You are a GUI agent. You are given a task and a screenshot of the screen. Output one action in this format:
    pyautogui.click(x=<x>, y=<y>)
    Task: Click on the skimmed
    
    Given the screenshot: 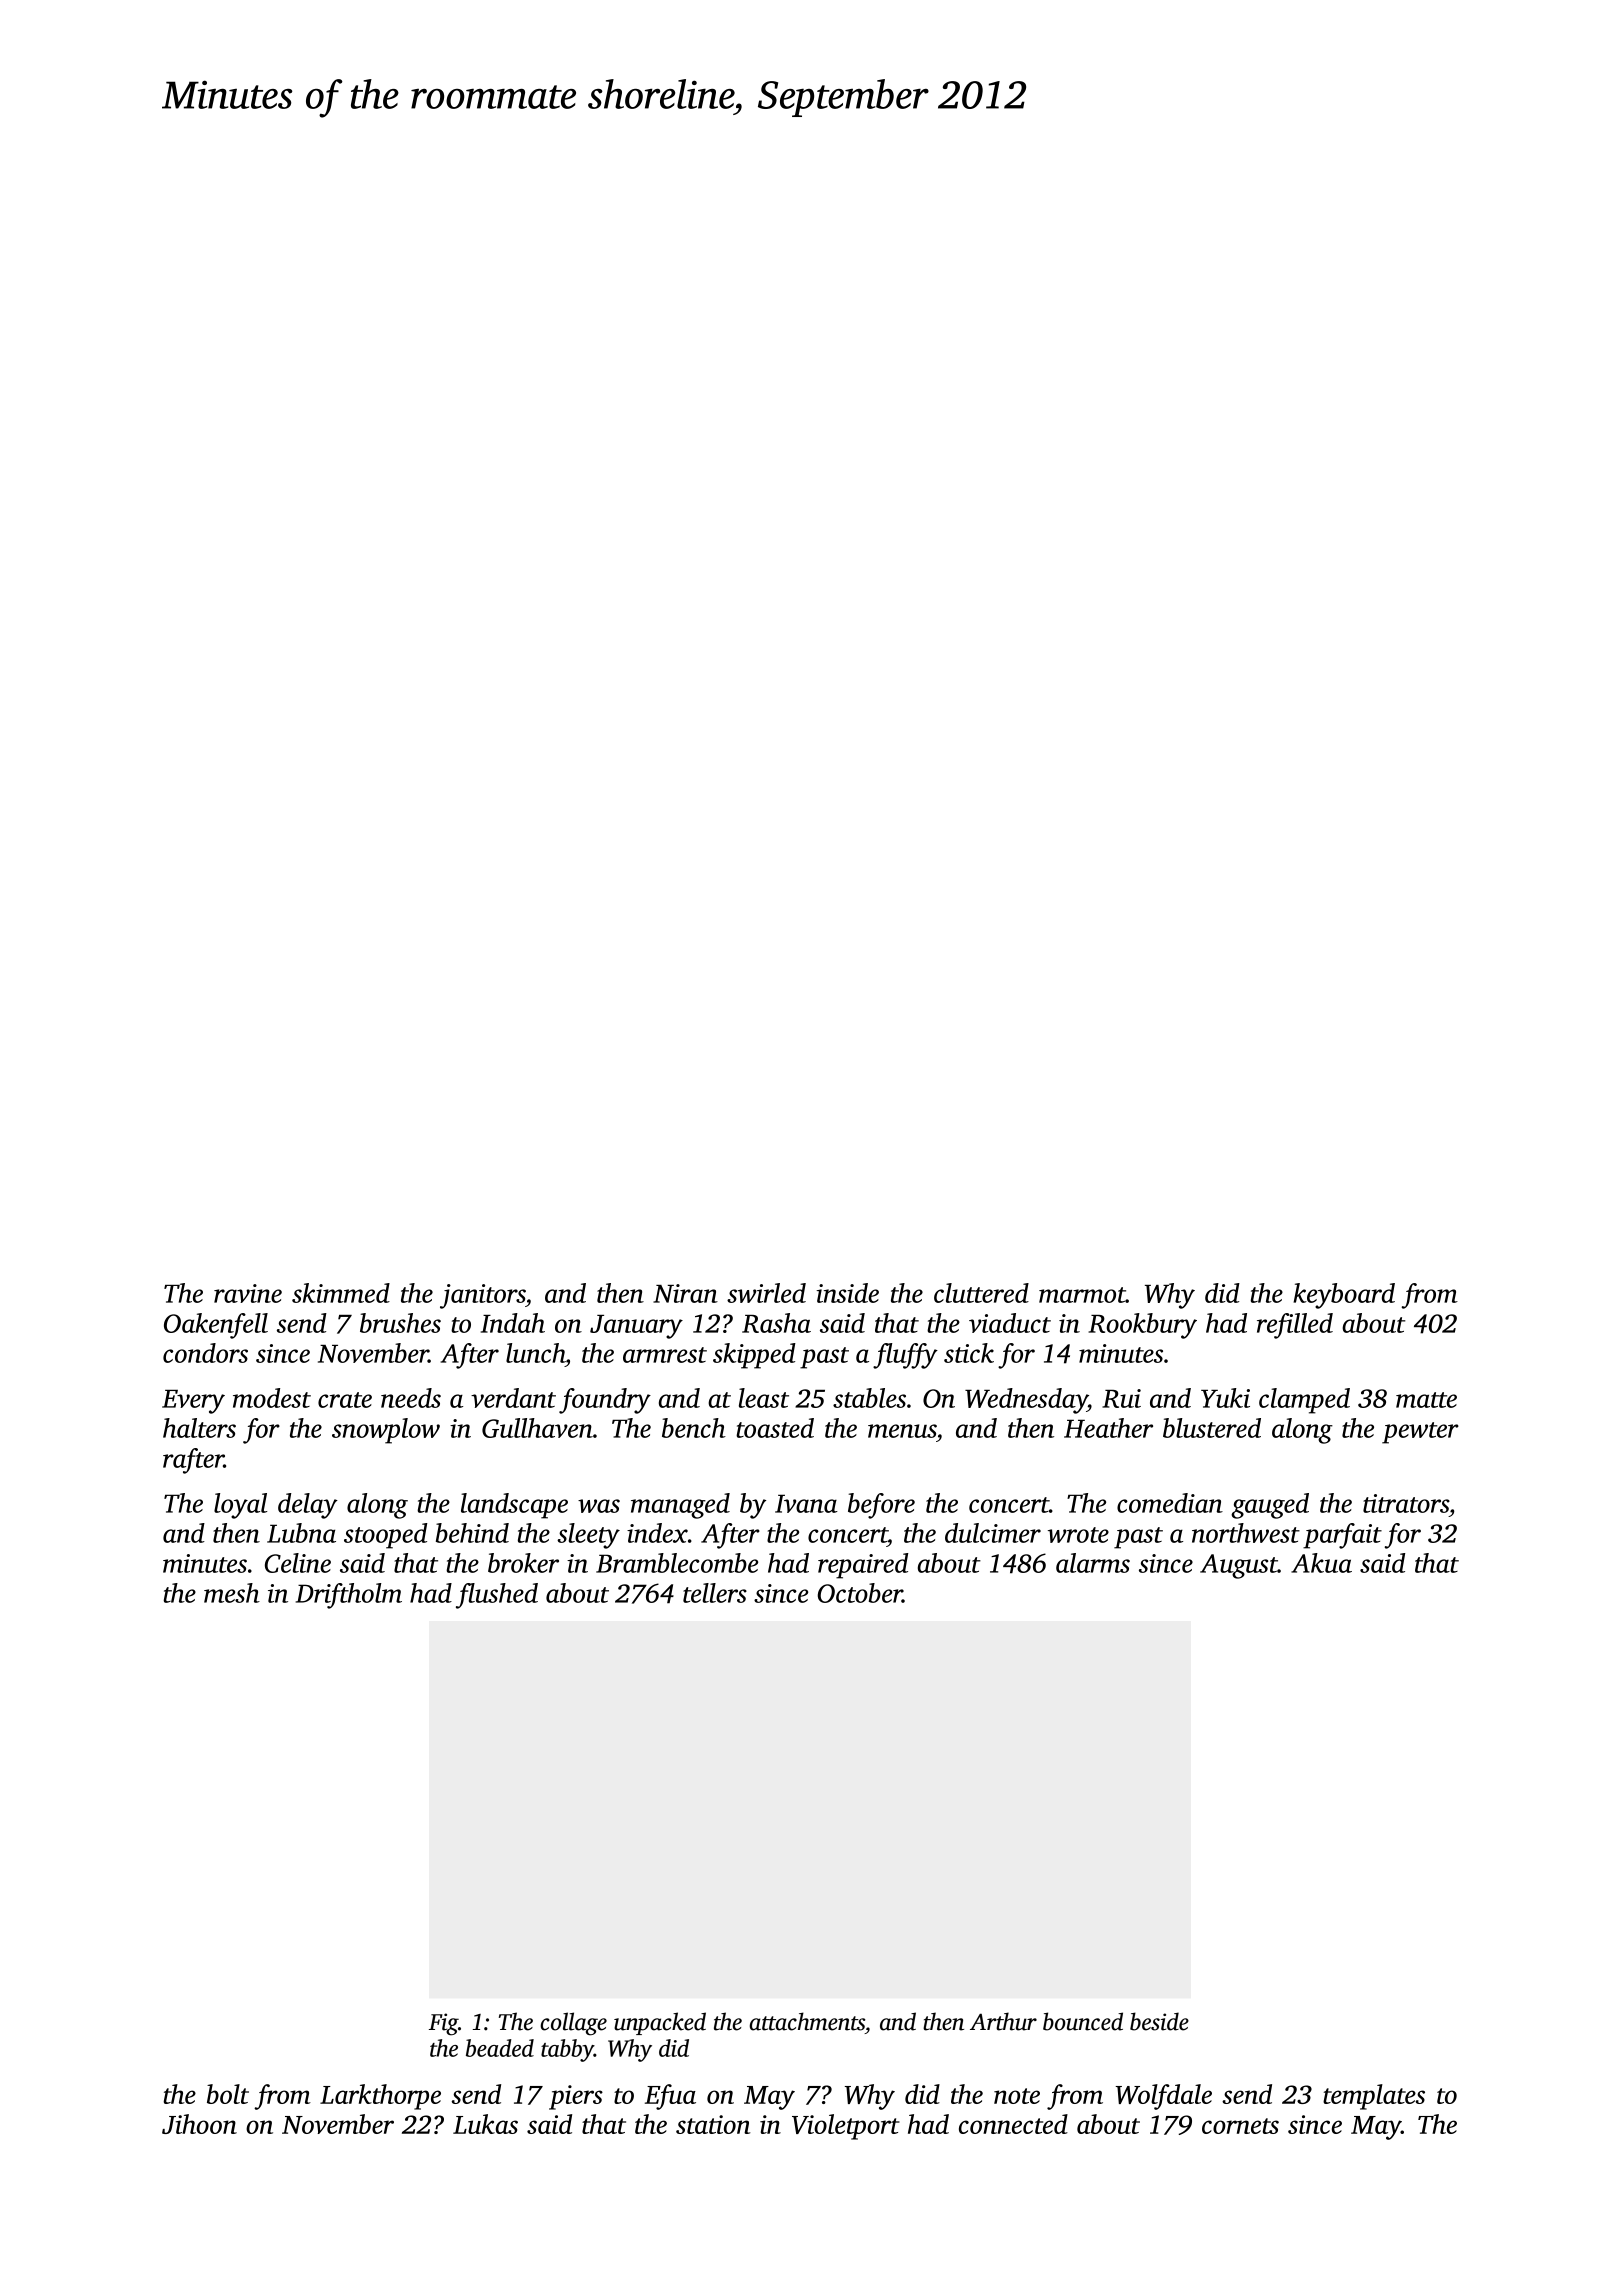 What is the action you would take?
    pyautogui.click(x=341, y=1293)
